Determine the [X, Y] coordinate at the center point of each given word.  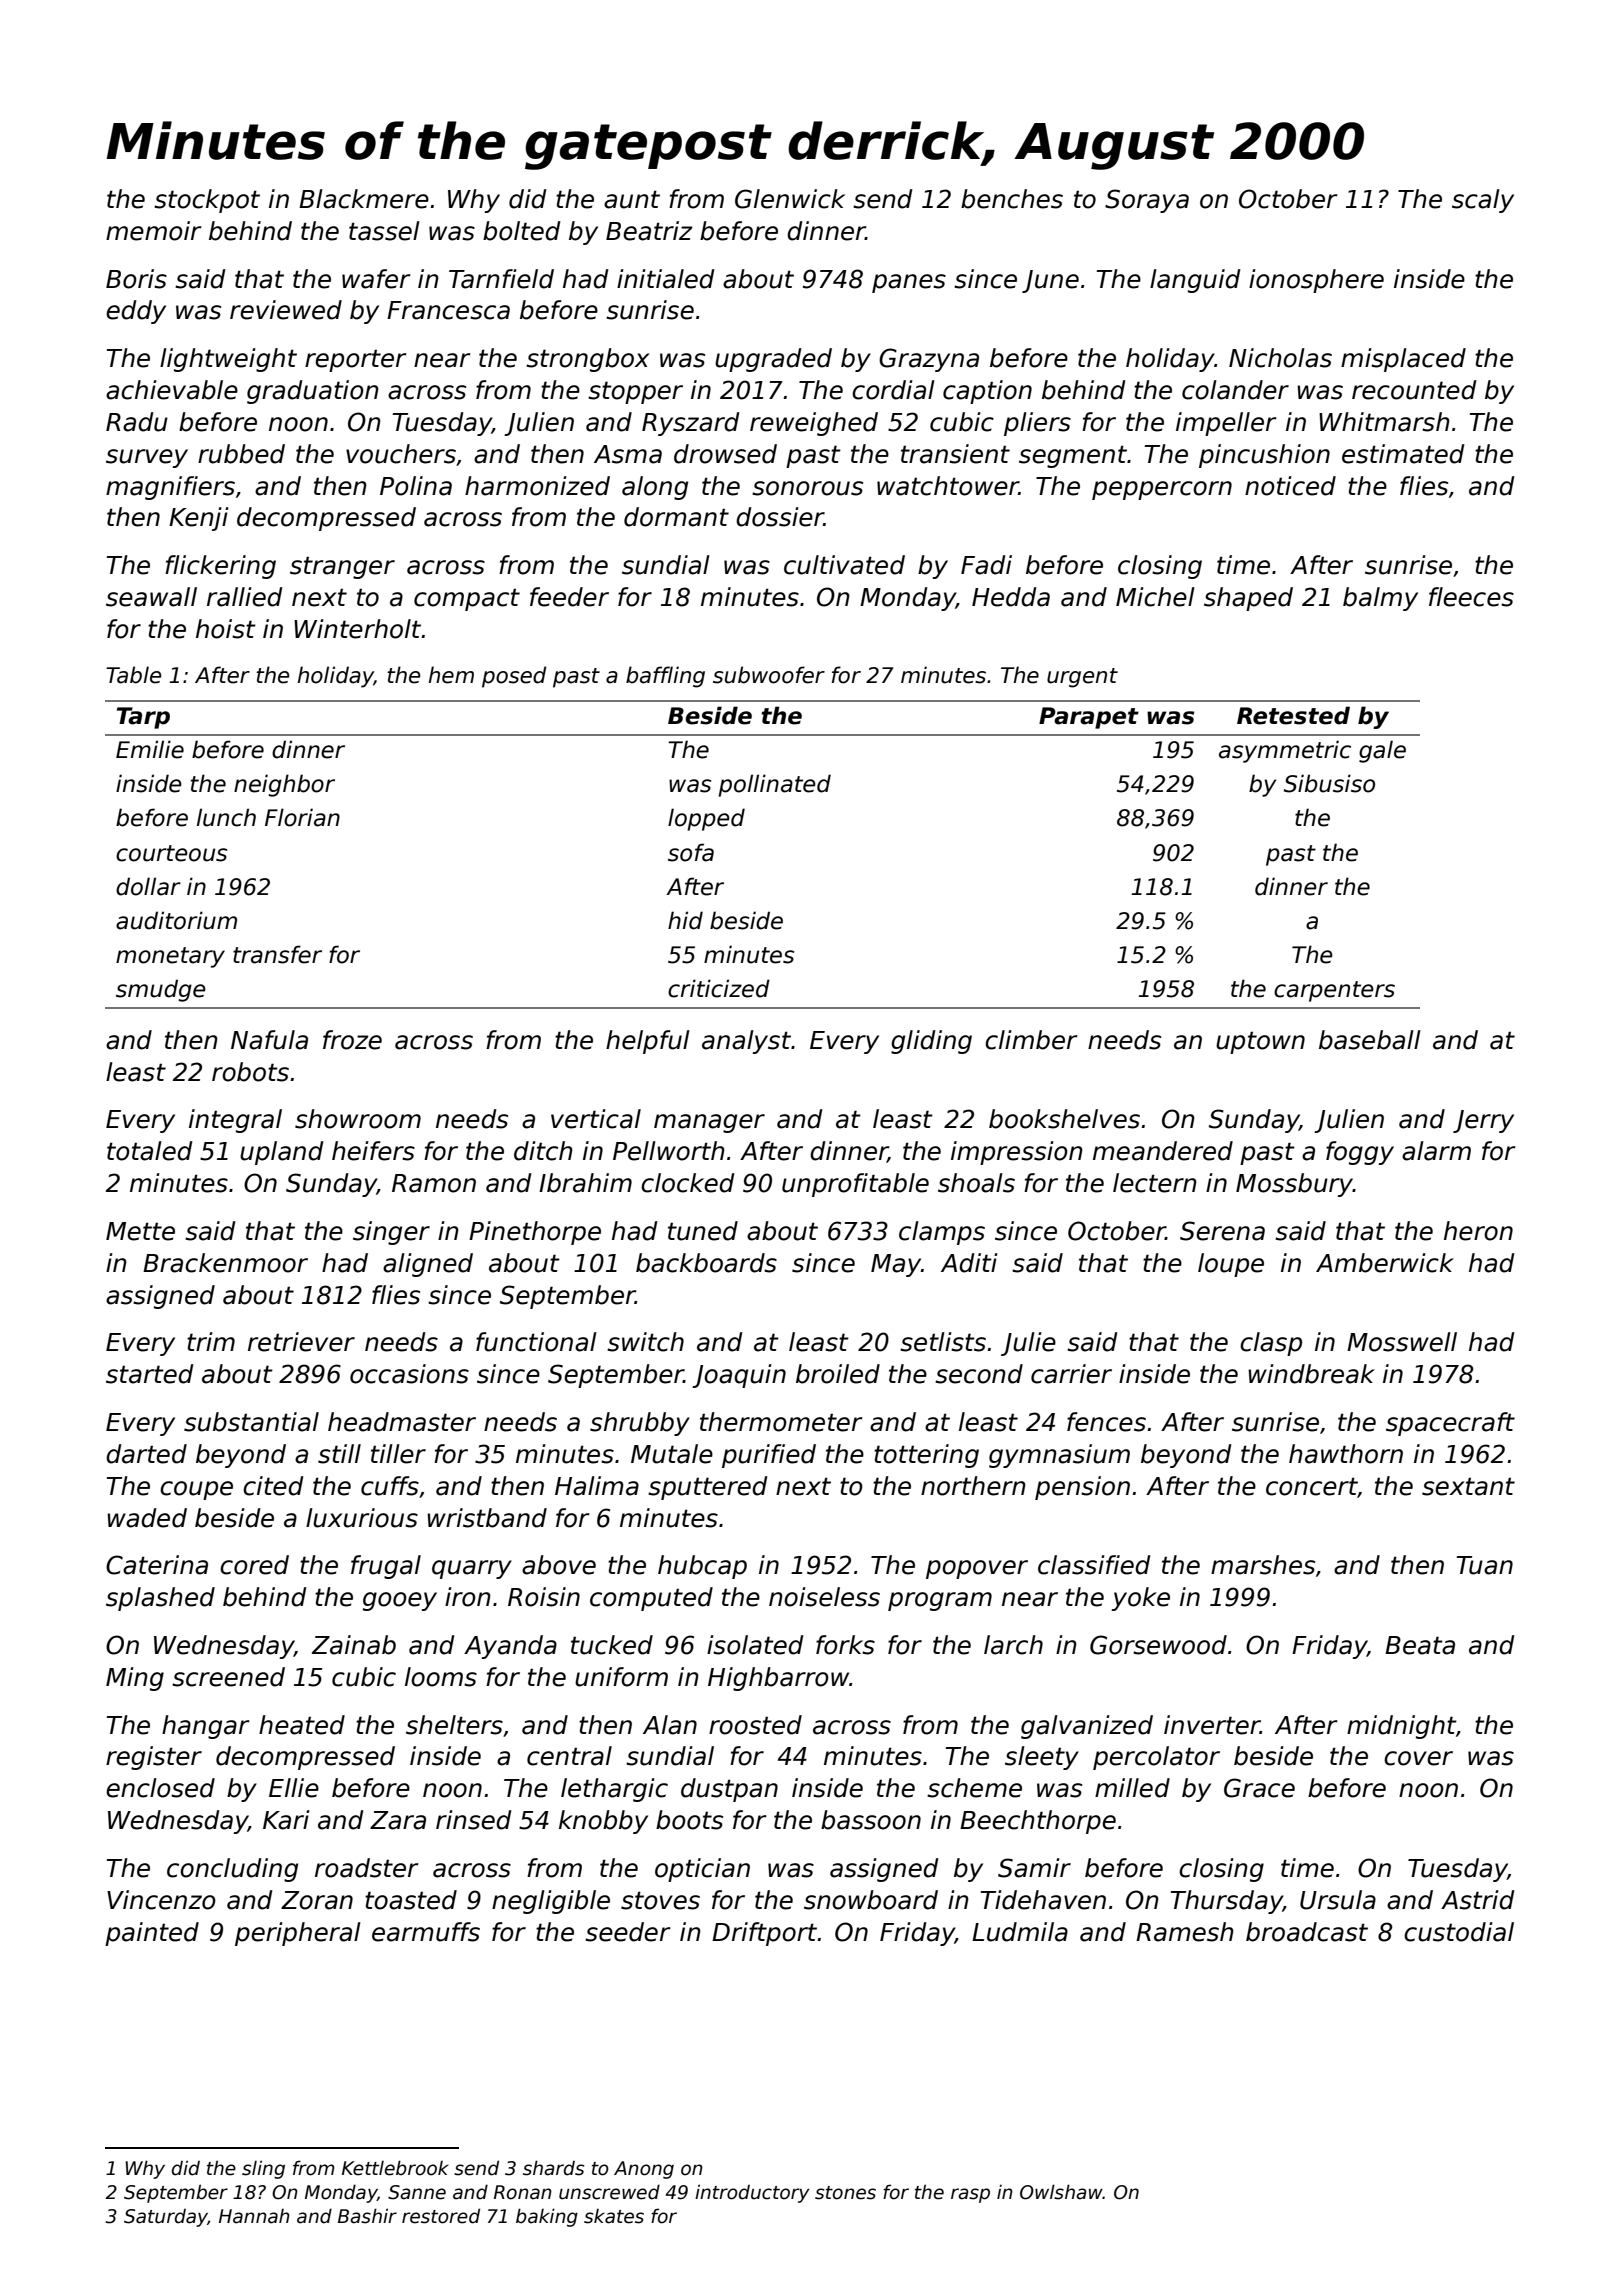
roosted [755, 1725]
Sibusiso [1329, 783]
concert [1312, 1487]
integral [235, 1121]
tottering [926, 1456]
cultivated [844, 565]
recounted [1414, 390]
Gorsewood [1158, 1645]
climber [1031, 1040]
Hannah [254, 2216]
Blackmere [364, 199]
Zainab [354, 1645]
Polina [416, 486]
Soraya [1147, 201]
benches [1012, 199]
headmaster [402, 1422]
